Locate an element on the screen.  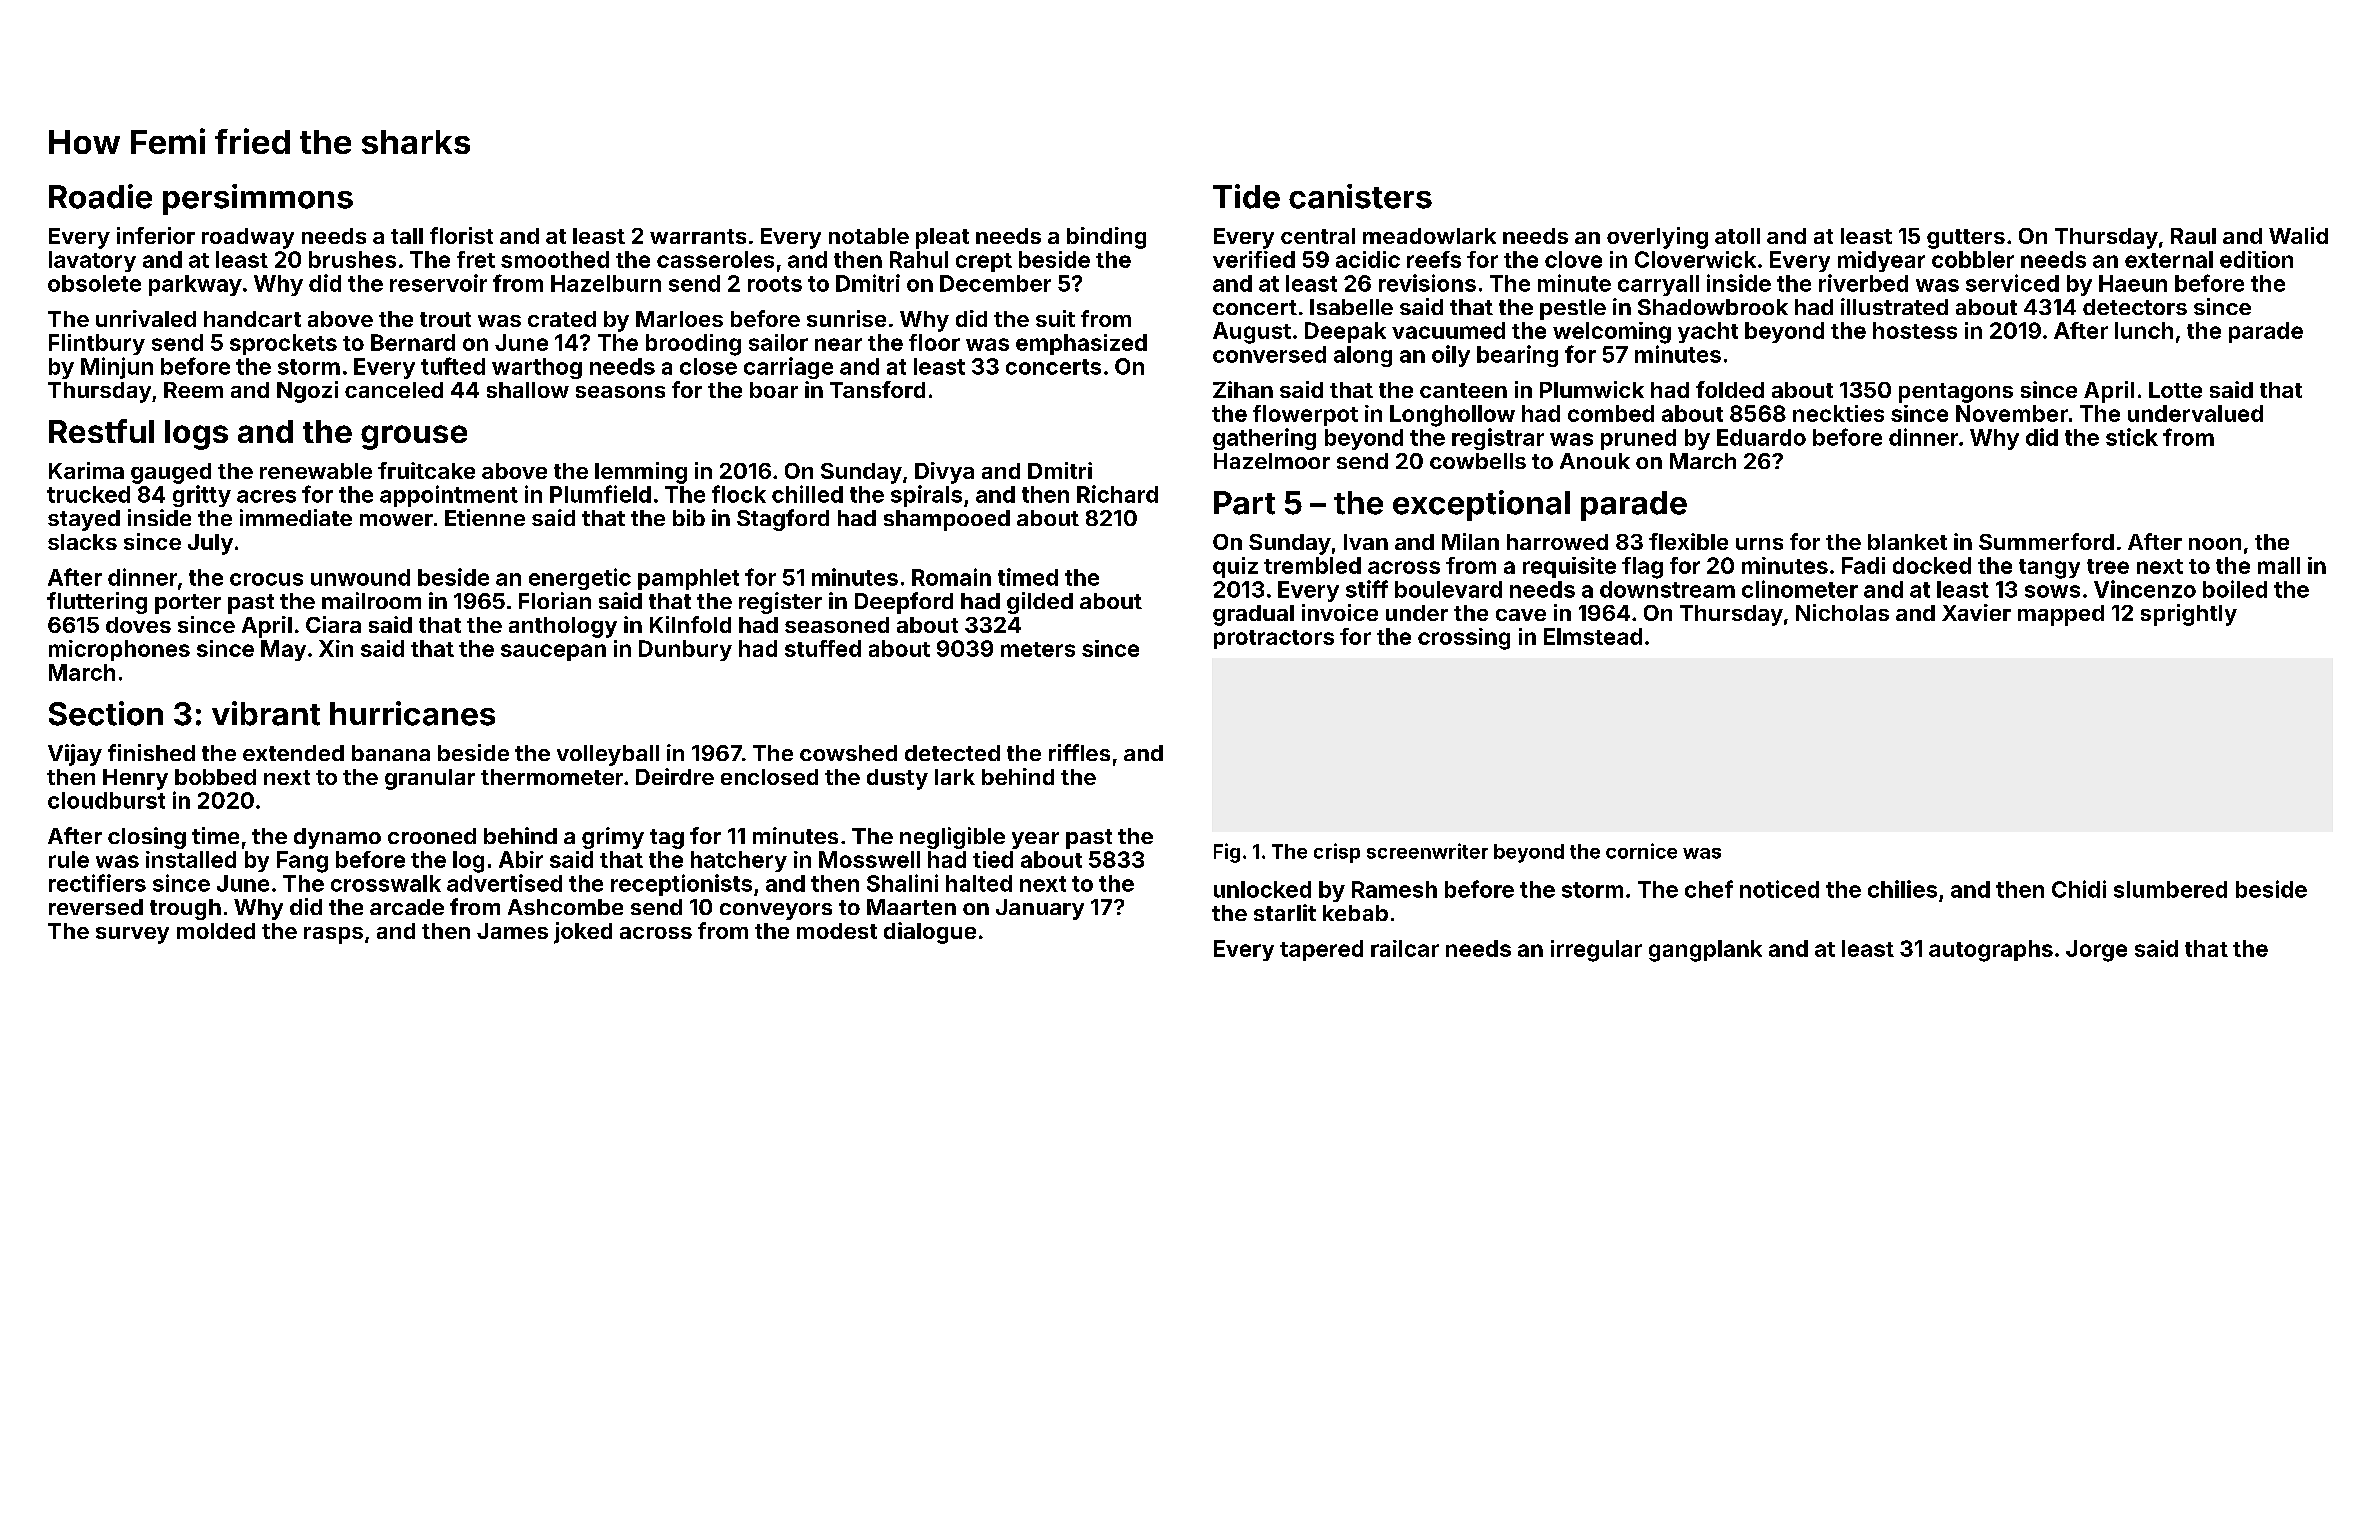
verified is located at coordinates (1254, 259).
